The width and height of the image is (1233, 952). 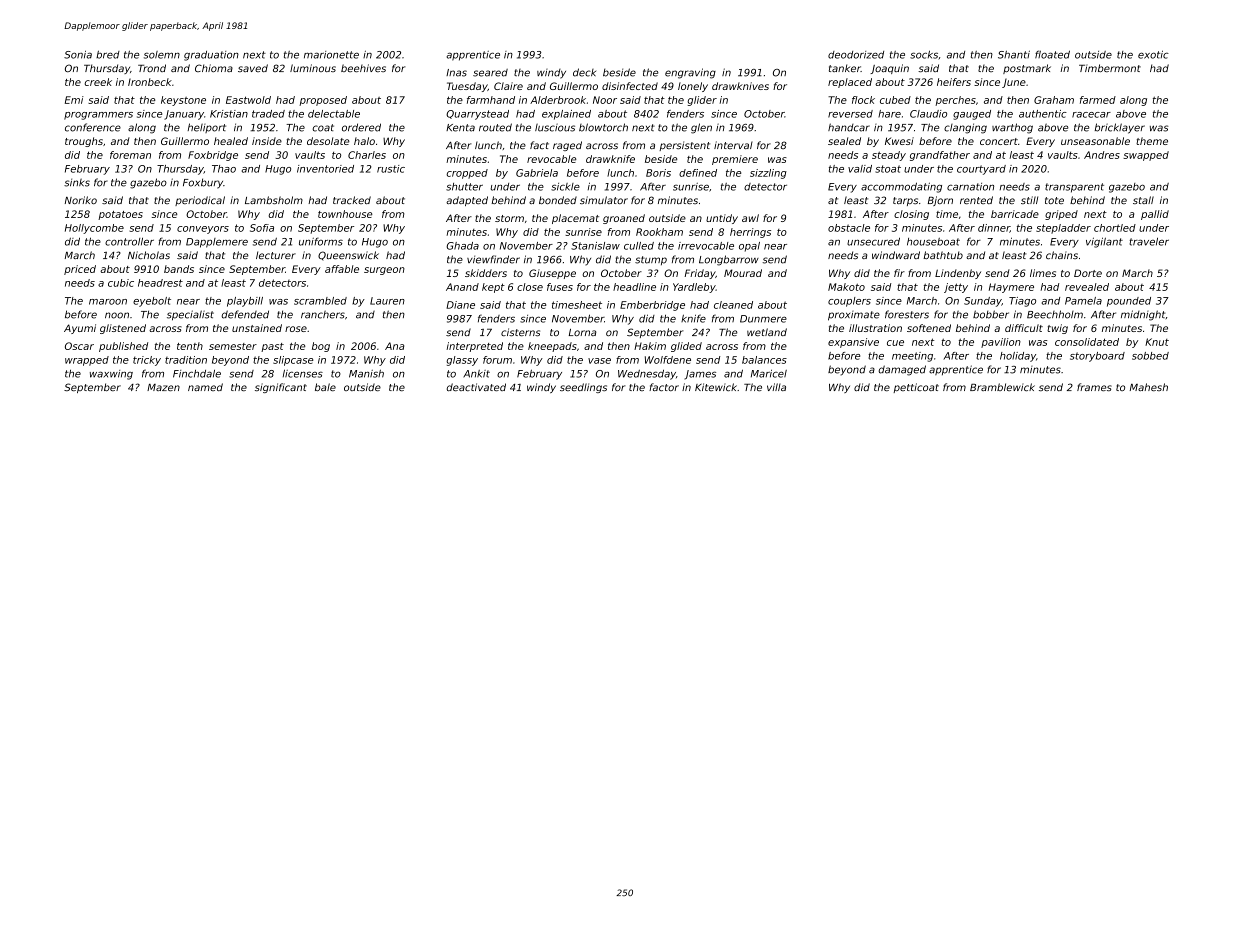 What do you see at coordinates (460, 305) in the image?
I see `Diane` at bounding box center [460, 305].
